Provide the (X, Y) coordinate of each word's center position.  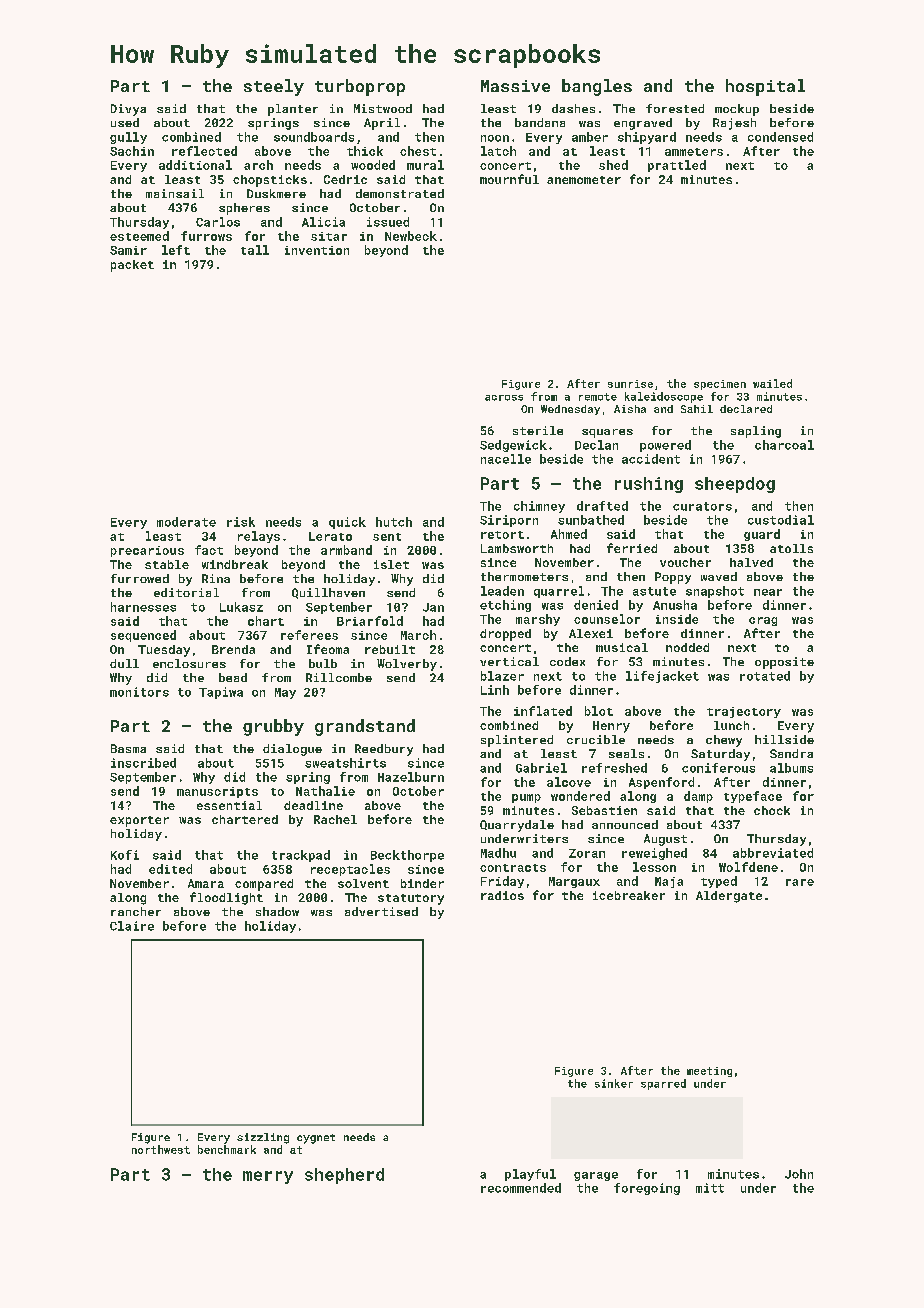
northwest (161, 1149)
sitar (329, 236)
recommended (521, 1188)
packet (132, 266)
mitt (710, 1188)
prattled (677, 166)
